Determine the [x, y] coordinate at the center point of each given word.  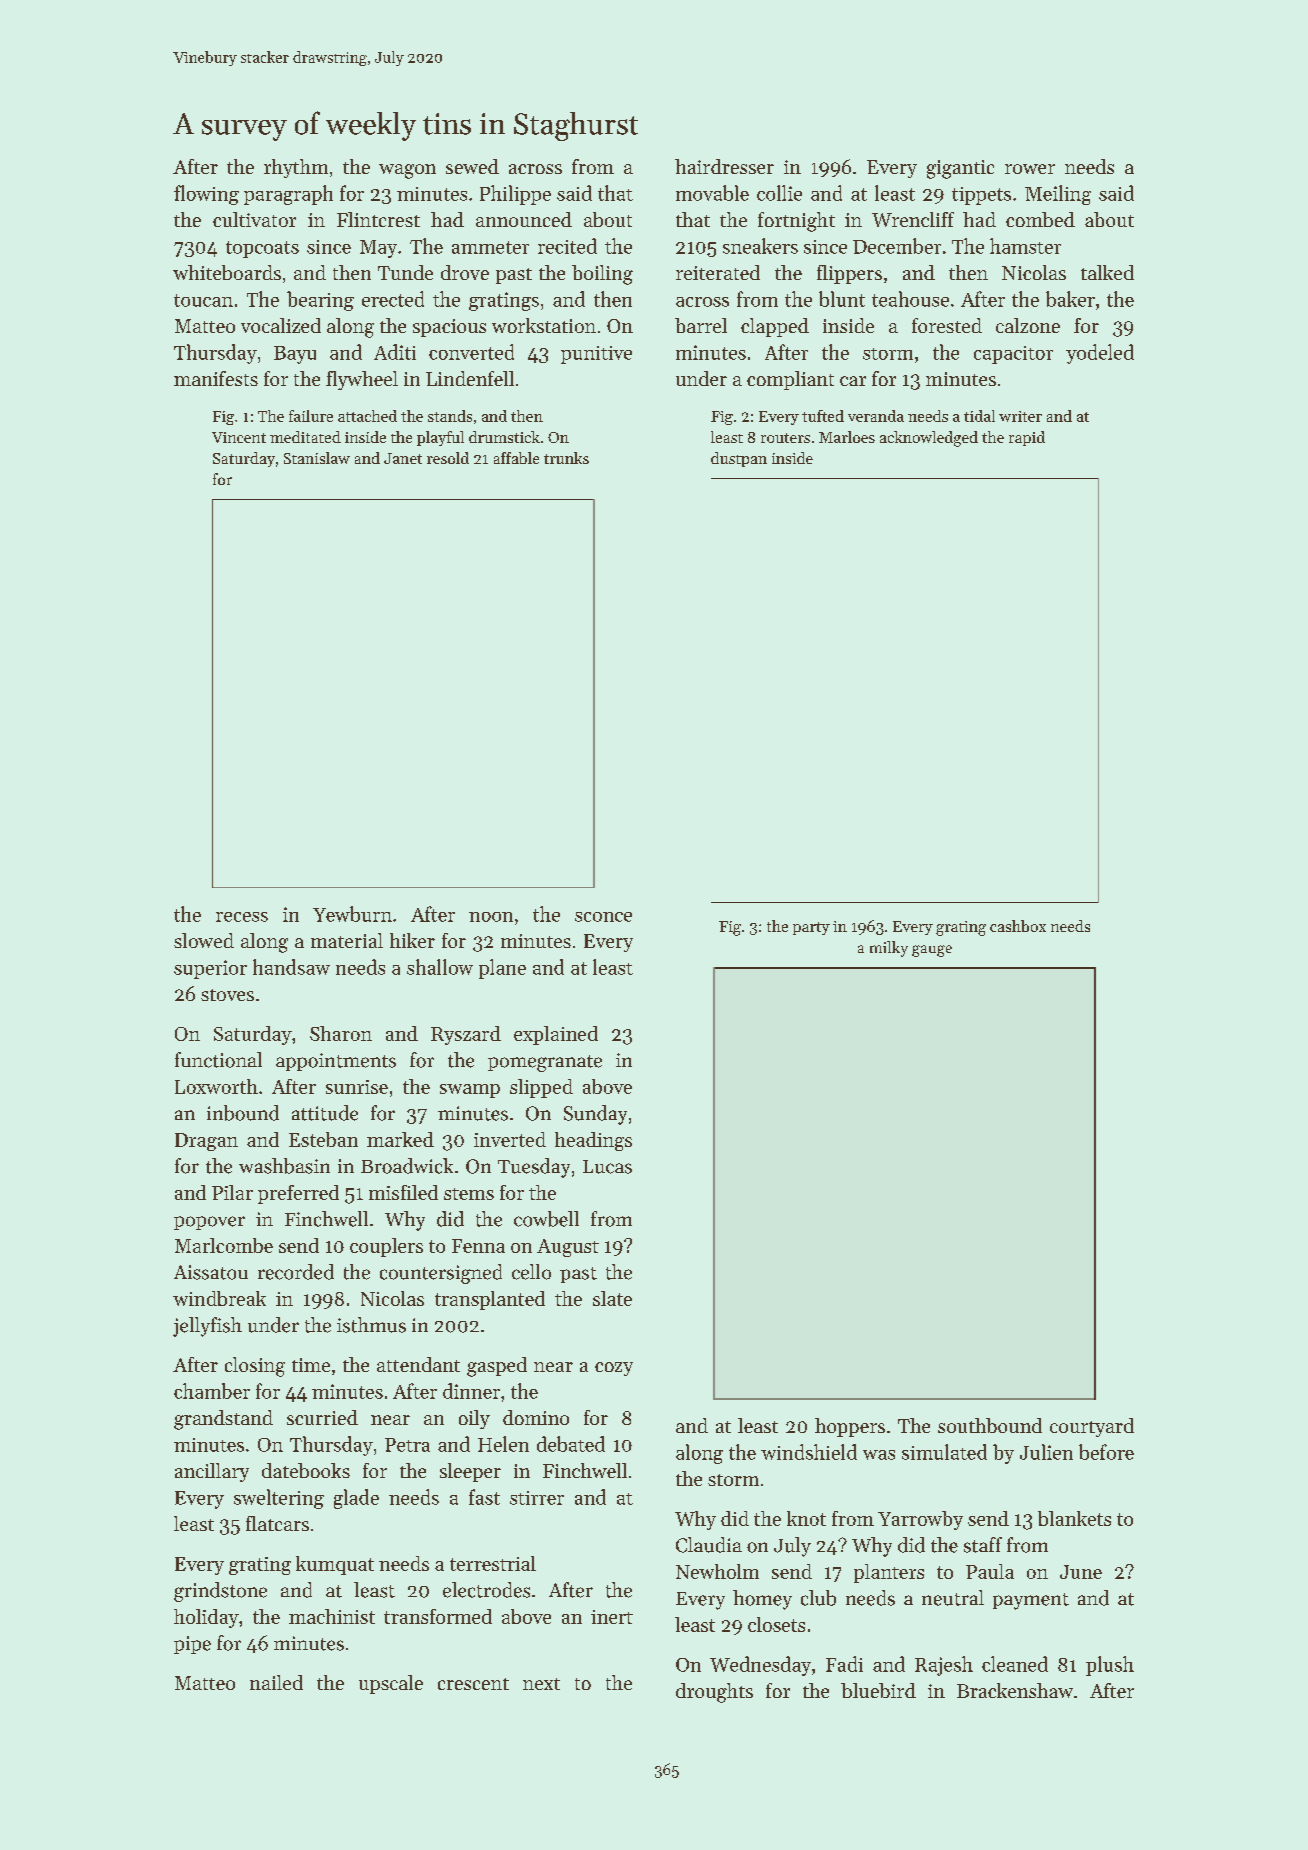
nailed [276, 1682]
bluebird [878, 1690]
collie [779, 193]
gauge [932, 951]
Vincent [239, 437]
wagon [407, 171]
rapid [1027, 438]
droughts [714, 1693]
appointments [336, 1062]
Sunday [595, 1115]
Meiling [1058, 195]
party [811, 928]
